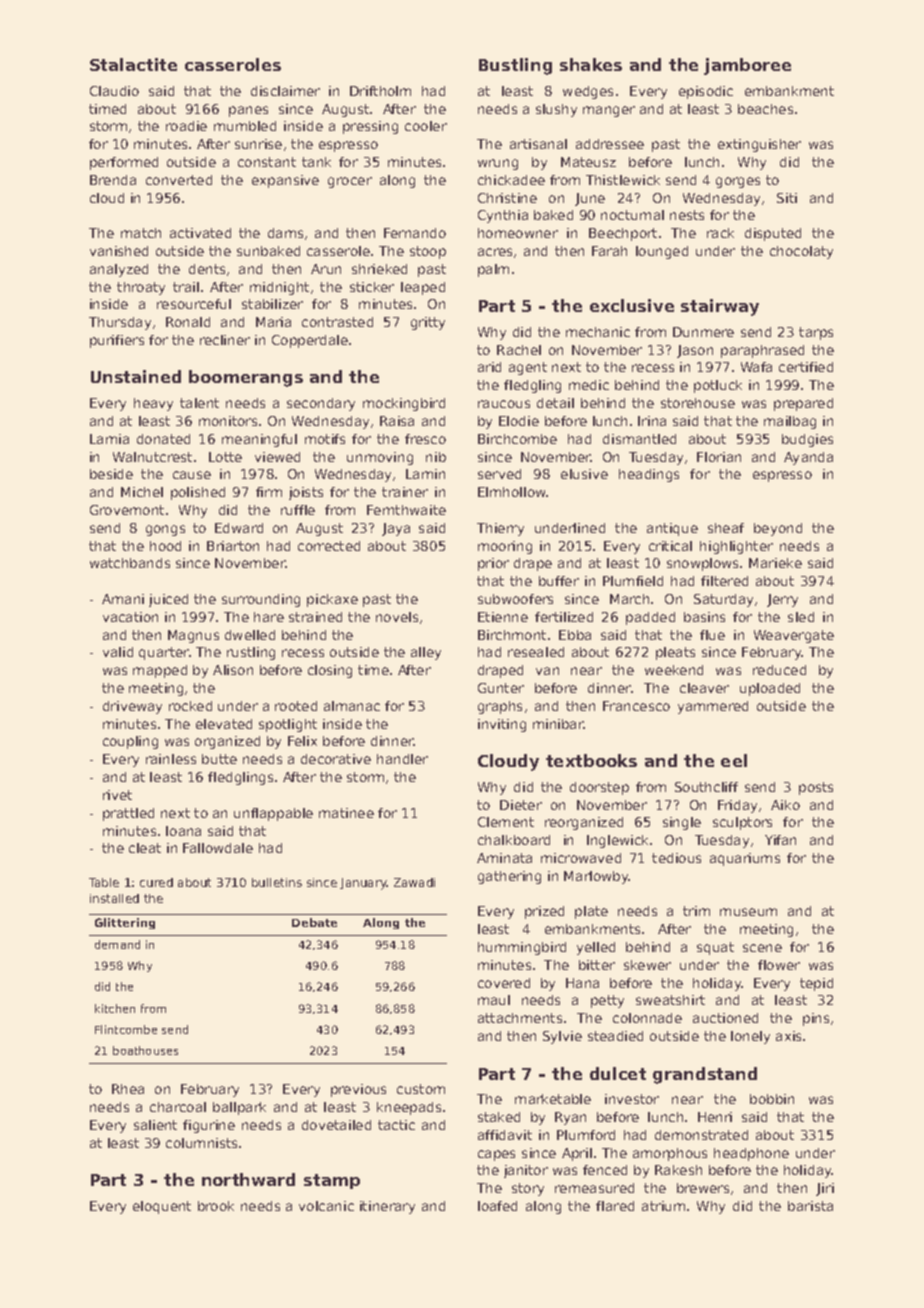  Describe the element at coordinates (160, 671) in the page. I see `mapped` at that location.
